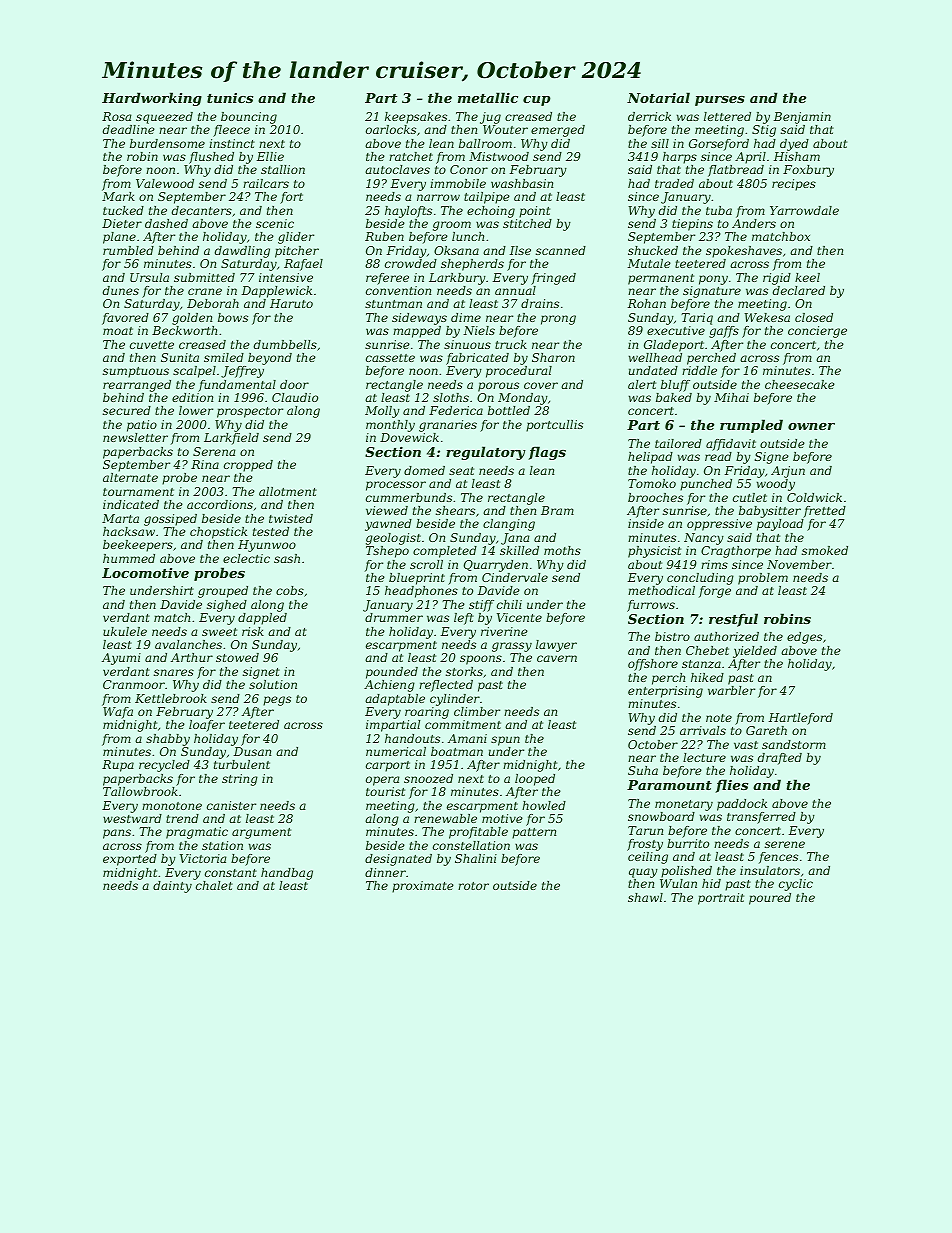 This screenshot has height=1233, width=952. Describe the element at coordinates (253, 631) in the screenshot. I see `risk` at that location.
